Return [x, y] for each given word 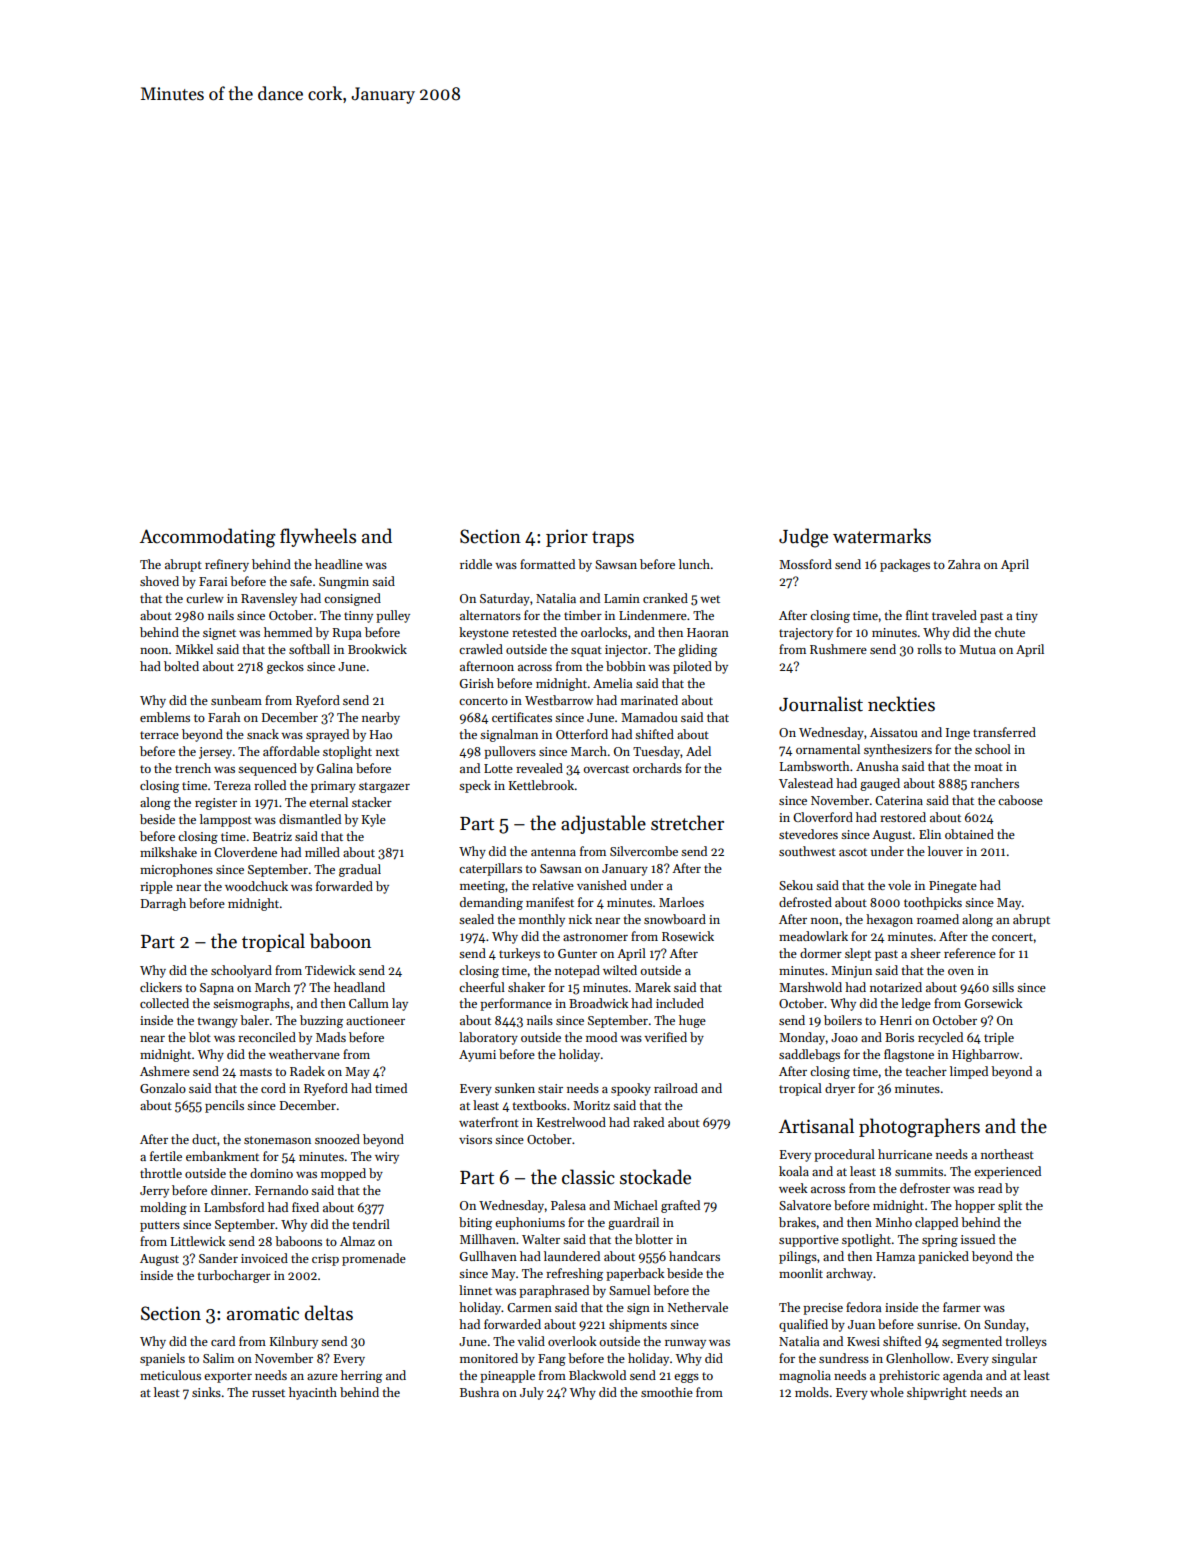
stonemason [277, 1140]
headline [339, 564]
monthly [542, 920]
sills [1003, 987]
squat [586, 651]
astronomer [595, 937]
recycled [940, 1038]
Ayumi [477, 1056]
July [532, 1393]
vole [899, 885]
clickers [161, 987]
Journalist [821, 704]
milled [322, 852]
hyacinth [313, 1393]
